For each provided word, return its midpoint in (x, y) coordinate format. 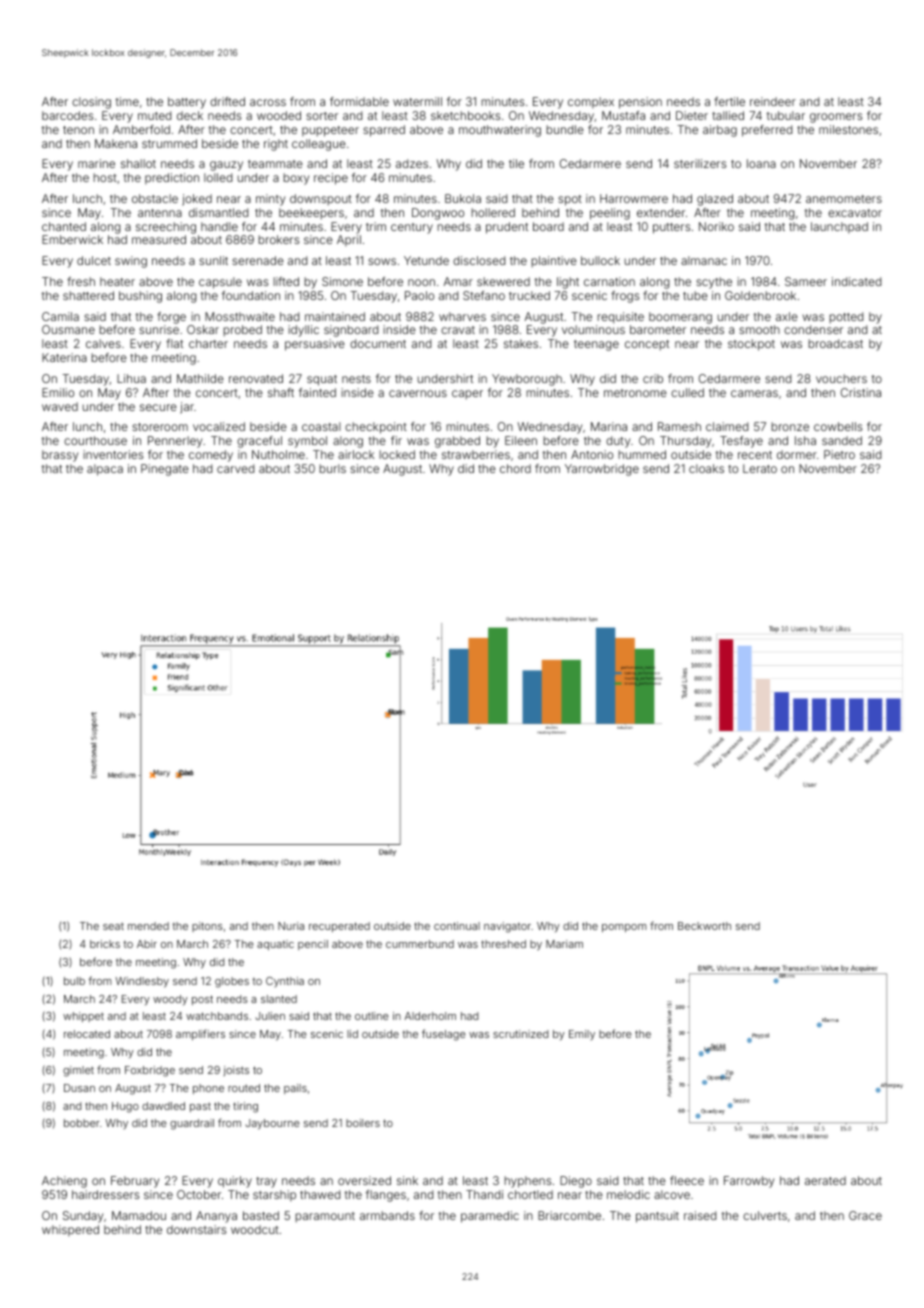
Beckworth (704, 926)
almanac (704, 260)
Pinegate (165, 470)
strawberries (476, 454)
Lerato (760, 468)
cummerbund (420, 944)
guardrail (192, 1124)
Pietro (839, 454)
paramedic (490, 1217)
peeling (610, 214)
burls (332, 468)
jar (187, 408)
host (105, 177)
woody (170, 1000)
